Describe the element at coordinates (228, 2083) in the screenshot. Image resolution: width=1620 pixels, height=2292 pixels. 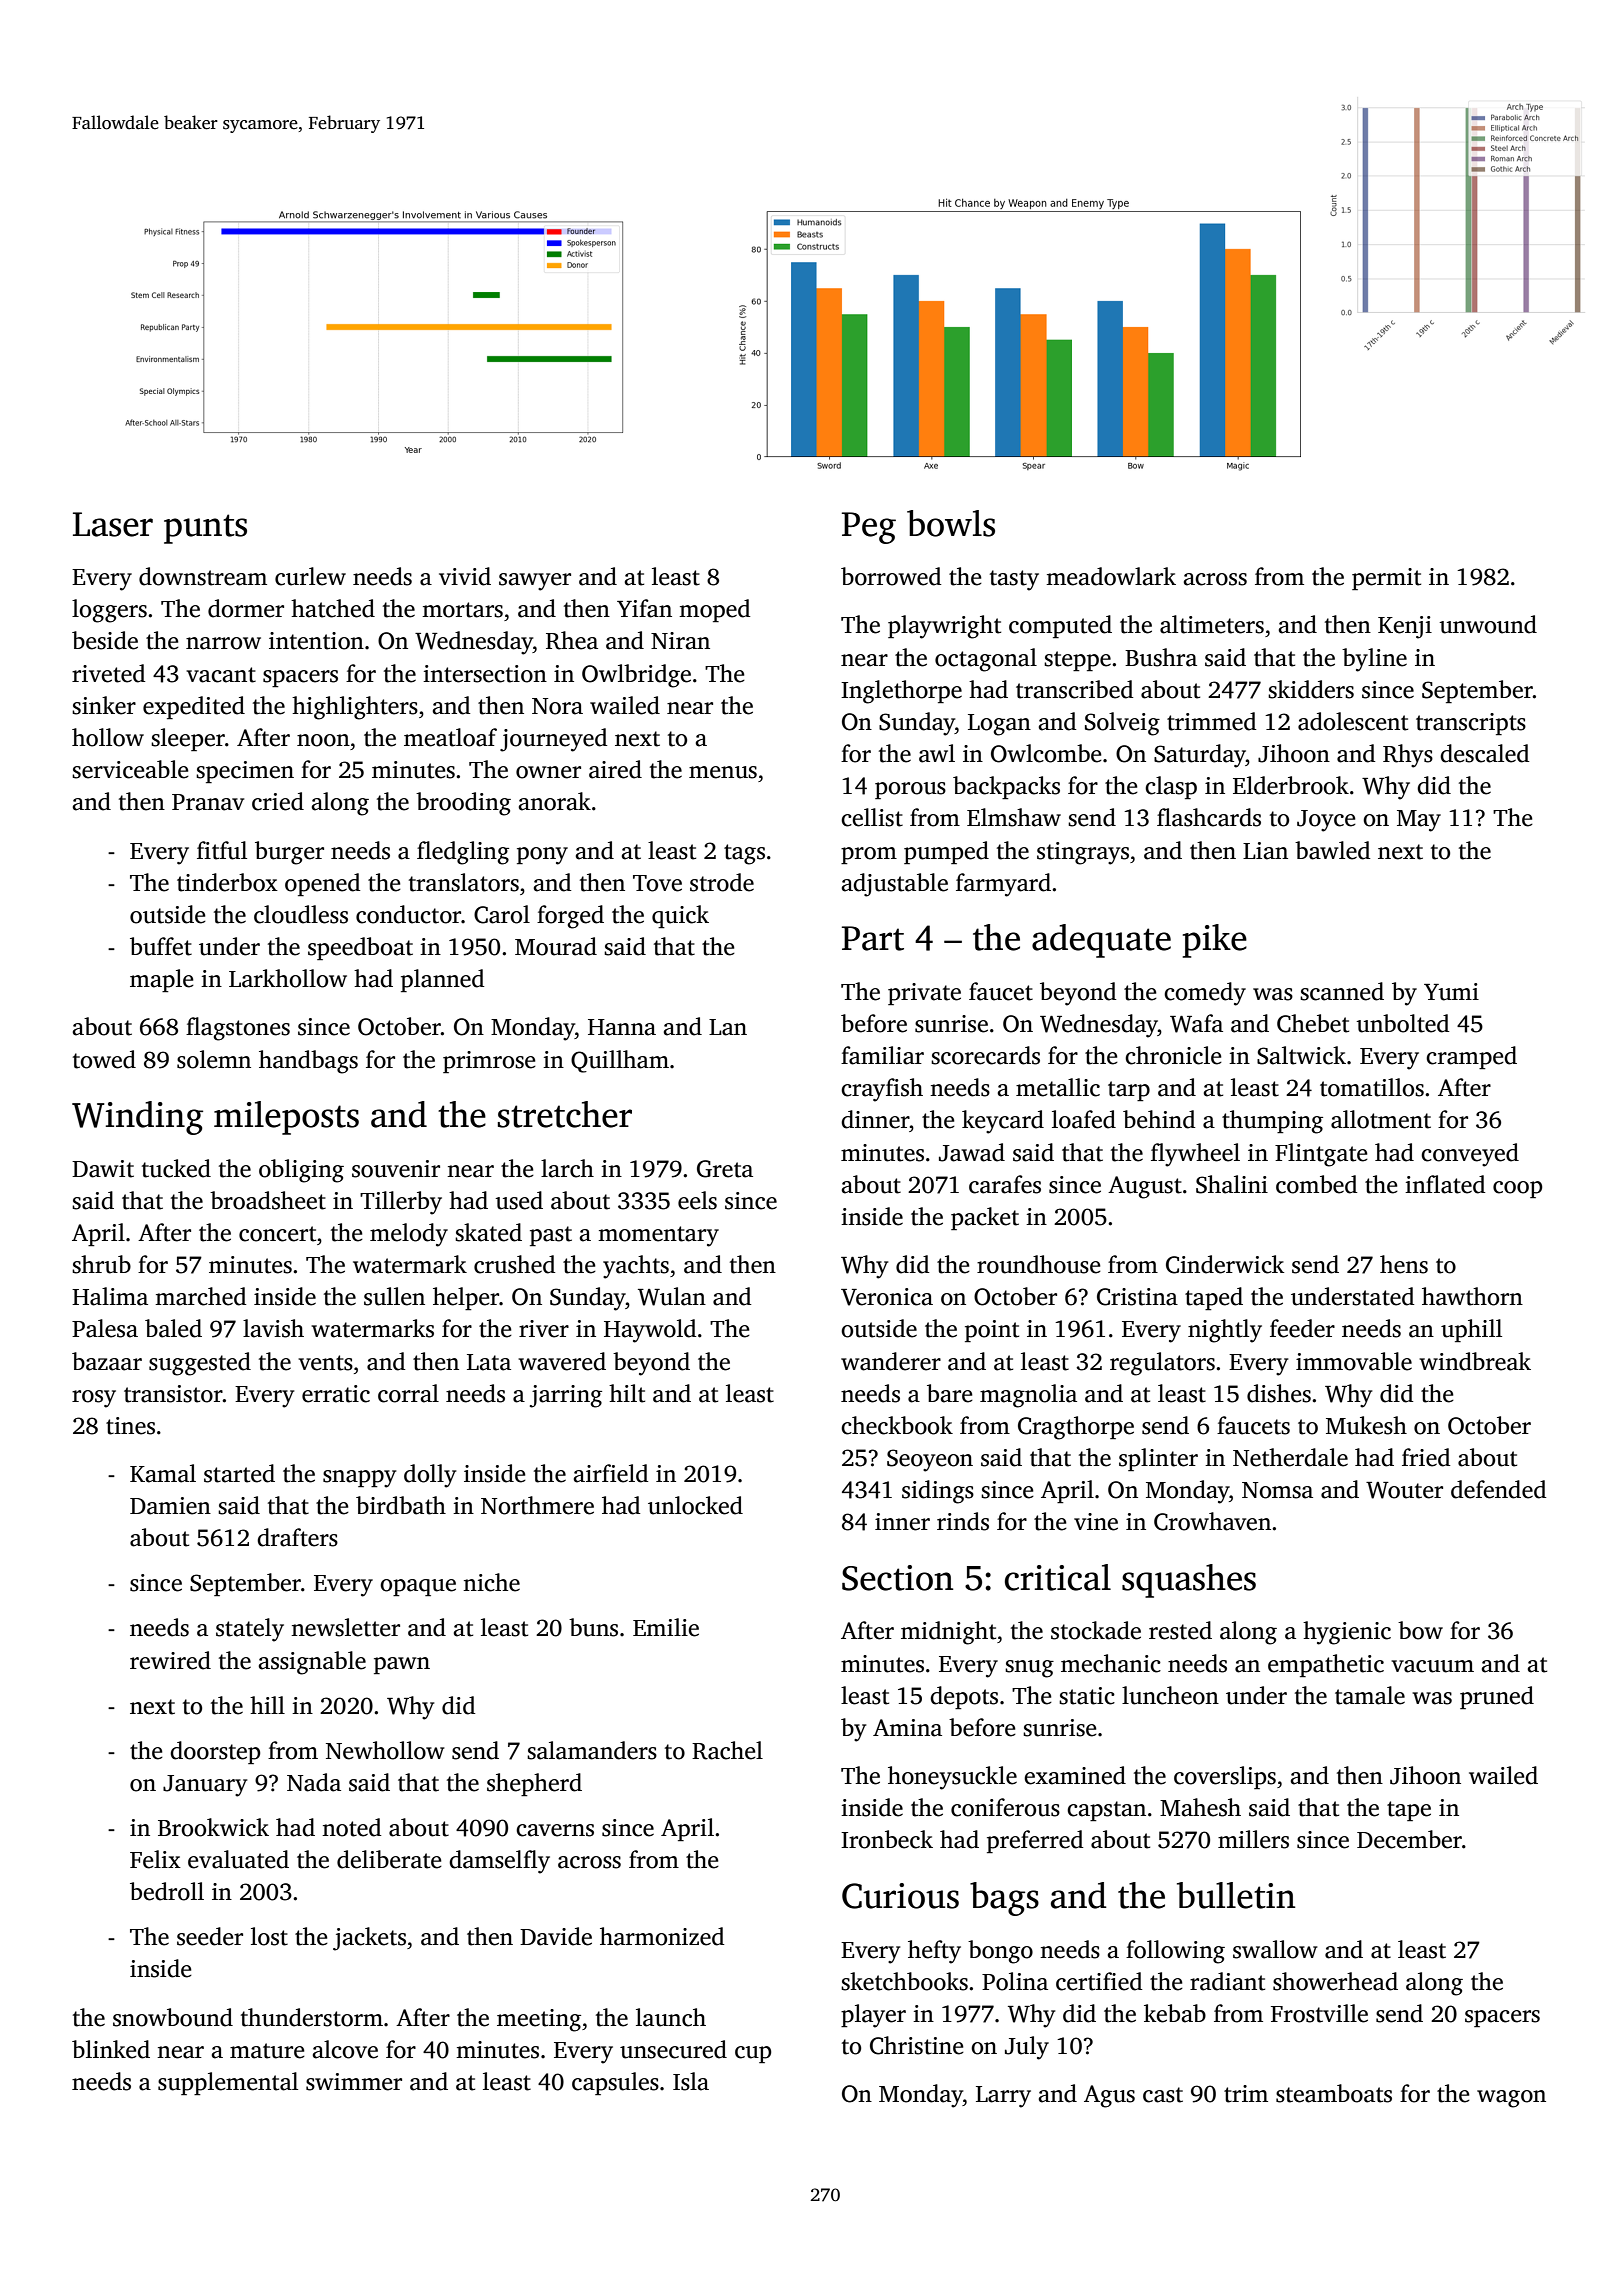
I see `supplemental` at that location.
